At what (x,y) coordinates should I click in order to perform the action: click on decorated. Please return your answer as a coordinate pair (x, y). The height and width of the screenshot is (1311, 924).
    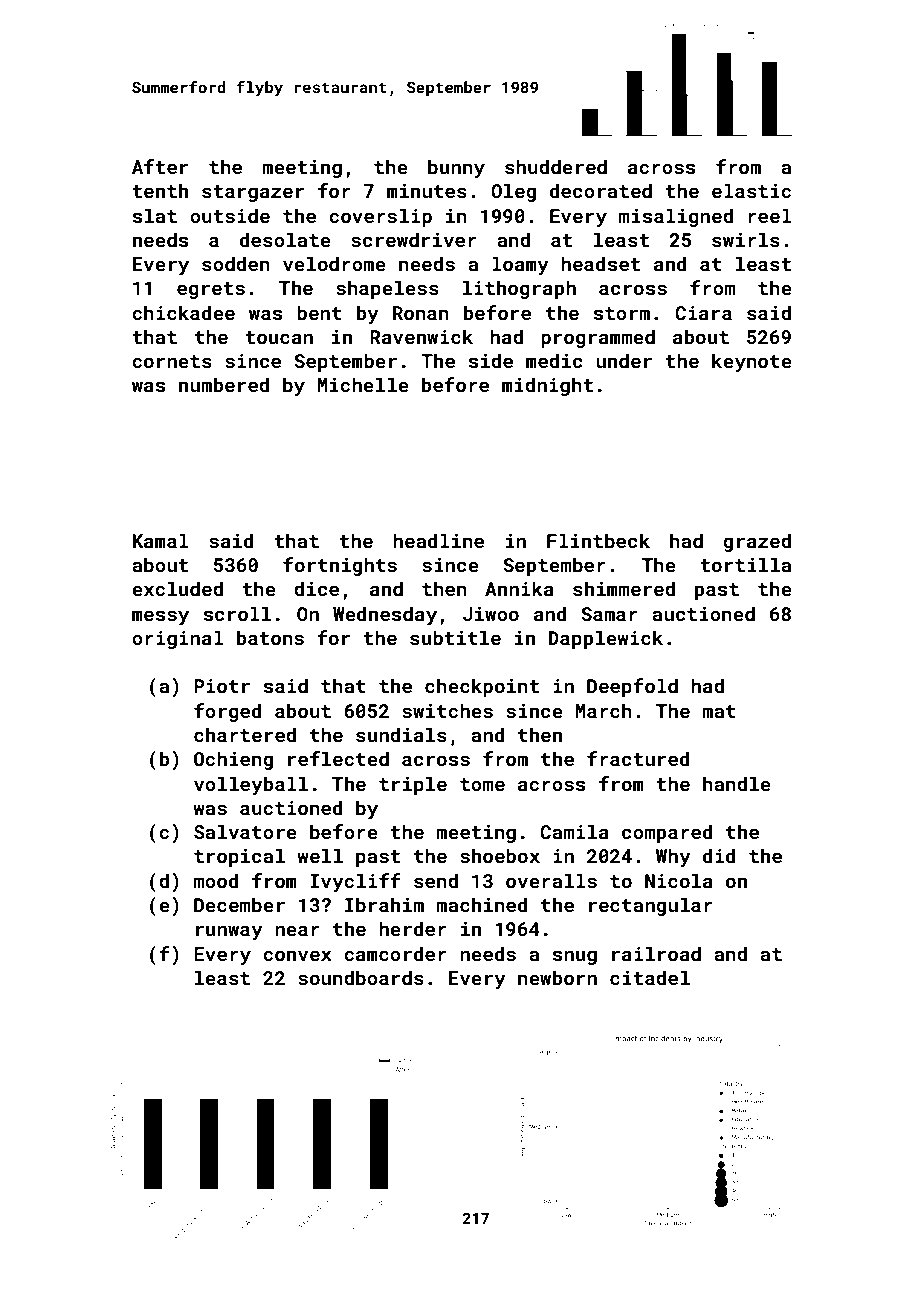
    Looking at the image, I should click on (601, 190).
